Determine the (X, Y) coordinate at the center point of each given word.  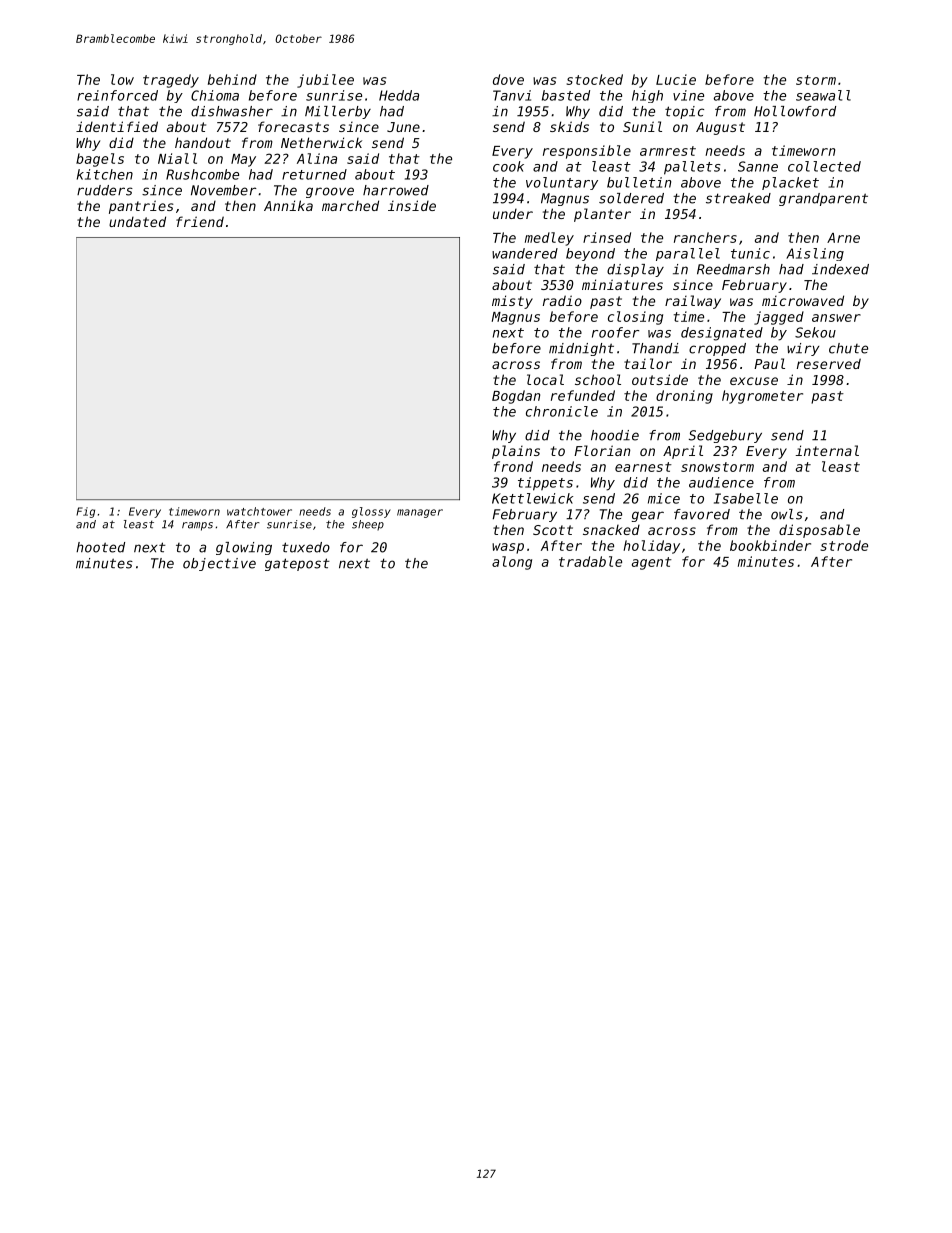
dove (508, 79)
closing (635, 318)
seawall (823, 95)
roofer (615, 332)
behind (232, 79)
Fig (85, 512)
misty (512, 302)
